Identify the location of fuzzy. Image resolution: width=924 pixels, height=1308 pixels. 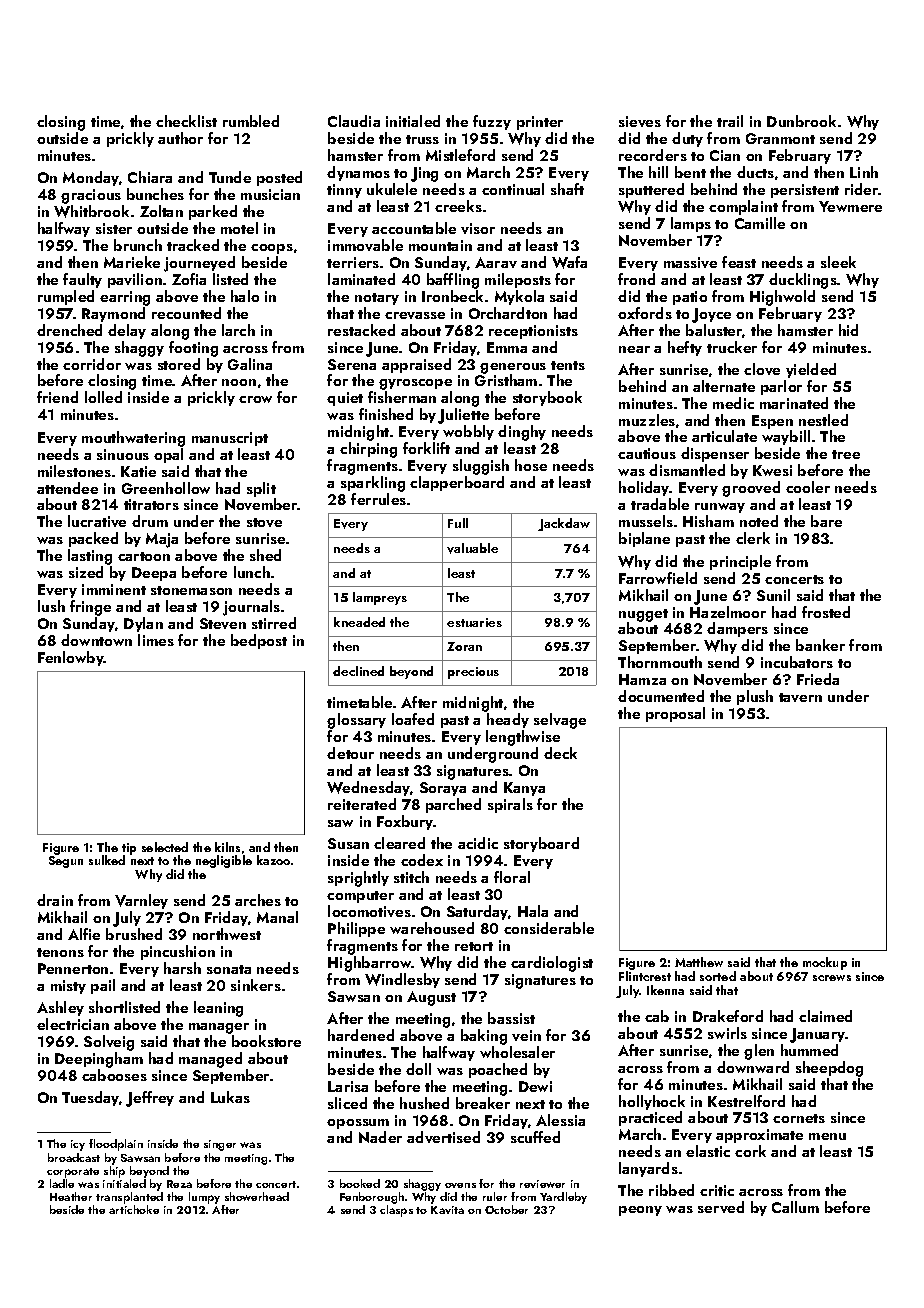
(492, 122).
